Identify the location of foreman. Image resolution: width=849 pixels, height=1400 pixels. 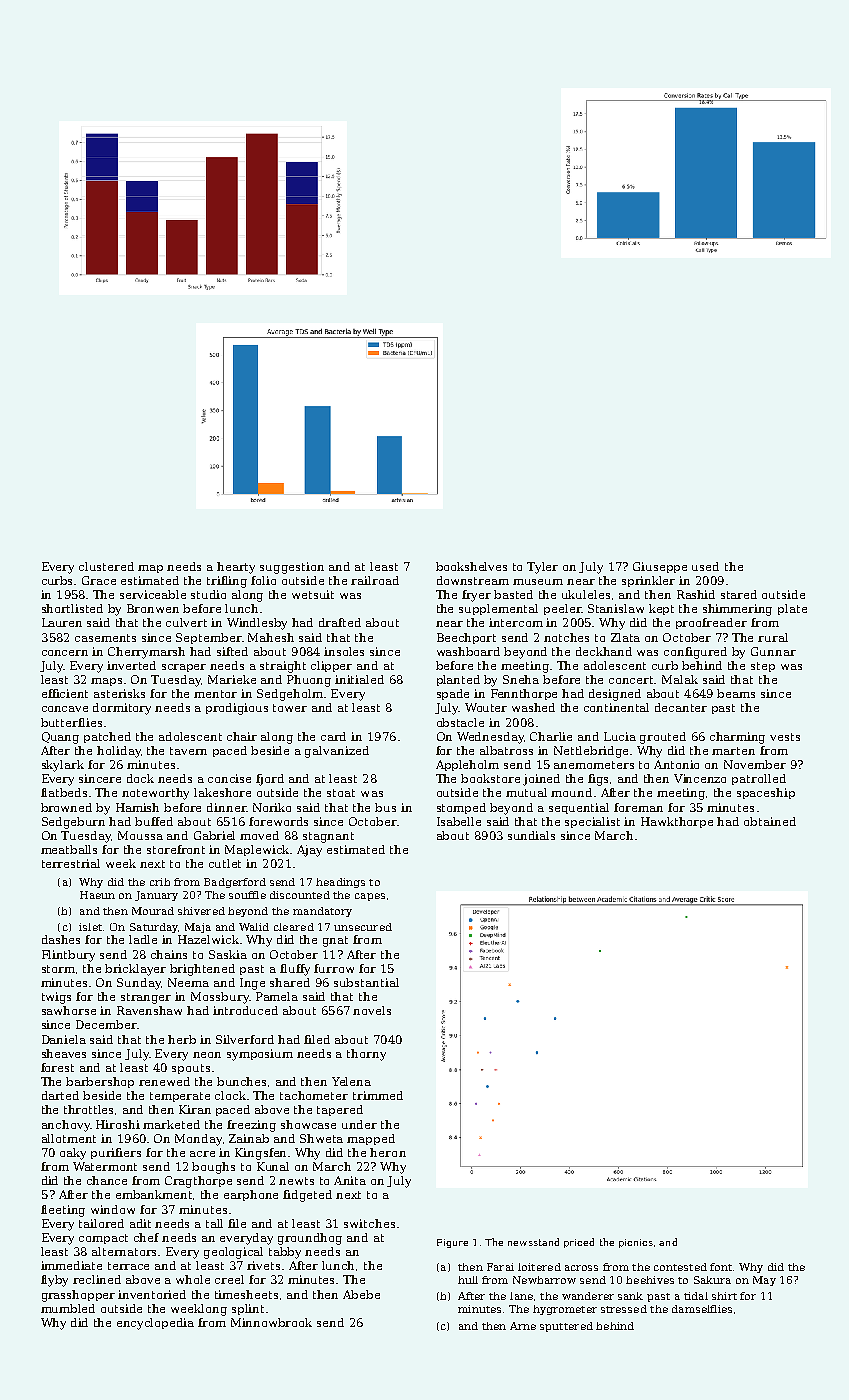
(638, 807).
